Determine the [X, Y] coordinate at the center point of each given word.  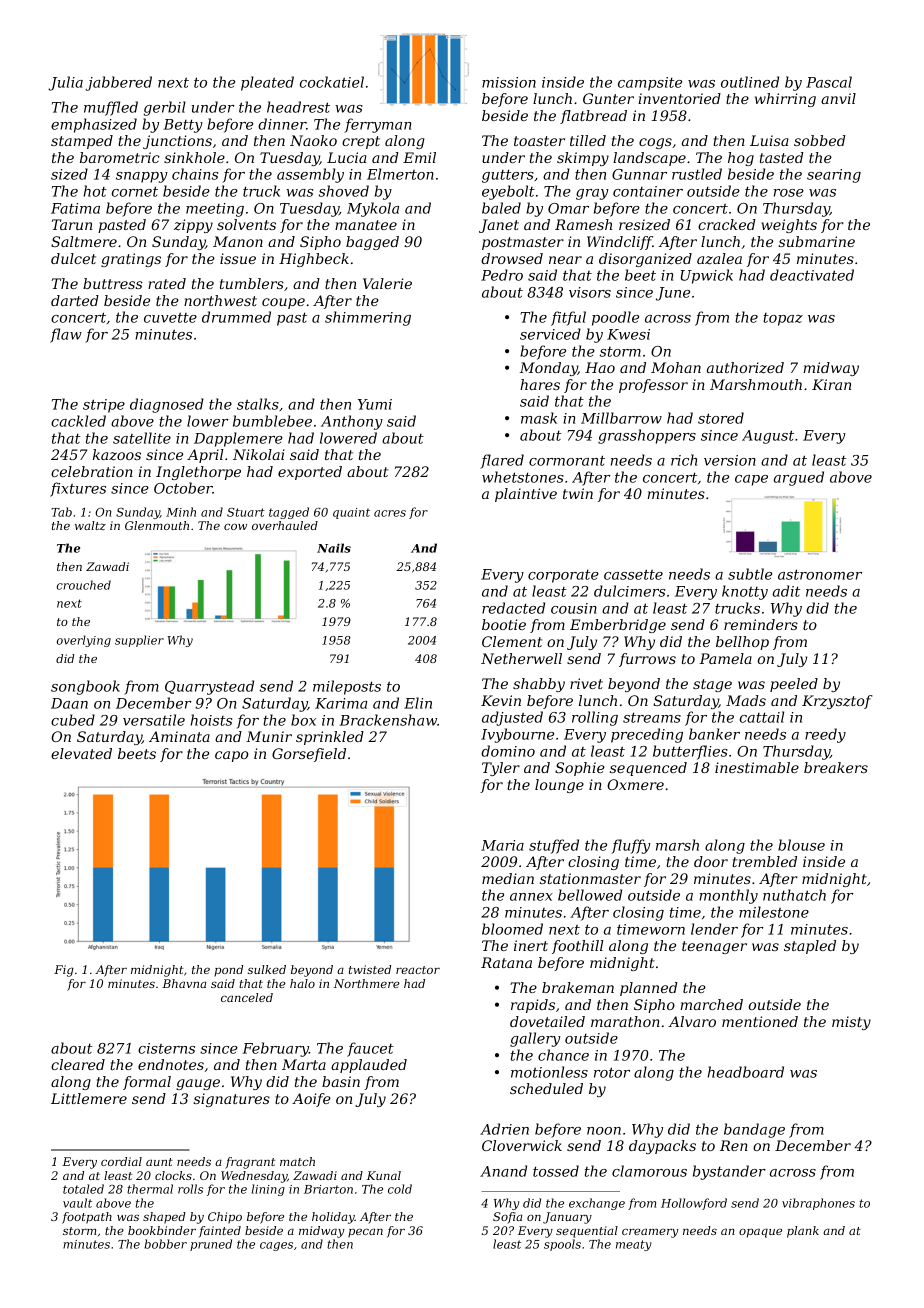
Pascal [829, 82]
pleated [267, 83]
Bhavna [184, 983]
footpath [87, 1218]
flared [502, 461]
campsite [650, 84]
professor [653, 386]
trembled [764, 861]
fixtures [78, 489]
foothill [578, 947]
